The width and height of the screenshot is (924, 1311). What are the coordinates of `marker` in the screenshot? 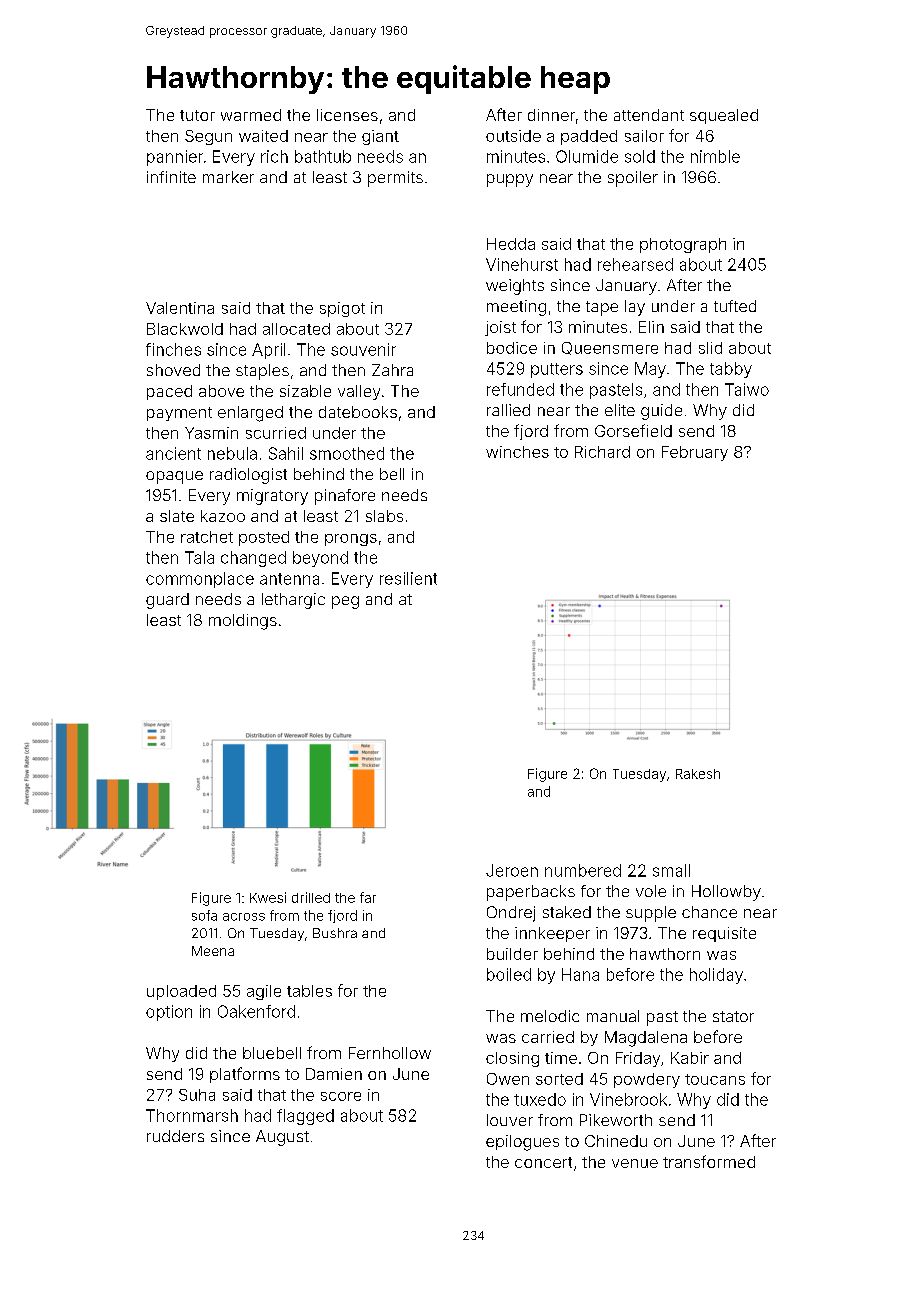 It's located at (228, 177).
